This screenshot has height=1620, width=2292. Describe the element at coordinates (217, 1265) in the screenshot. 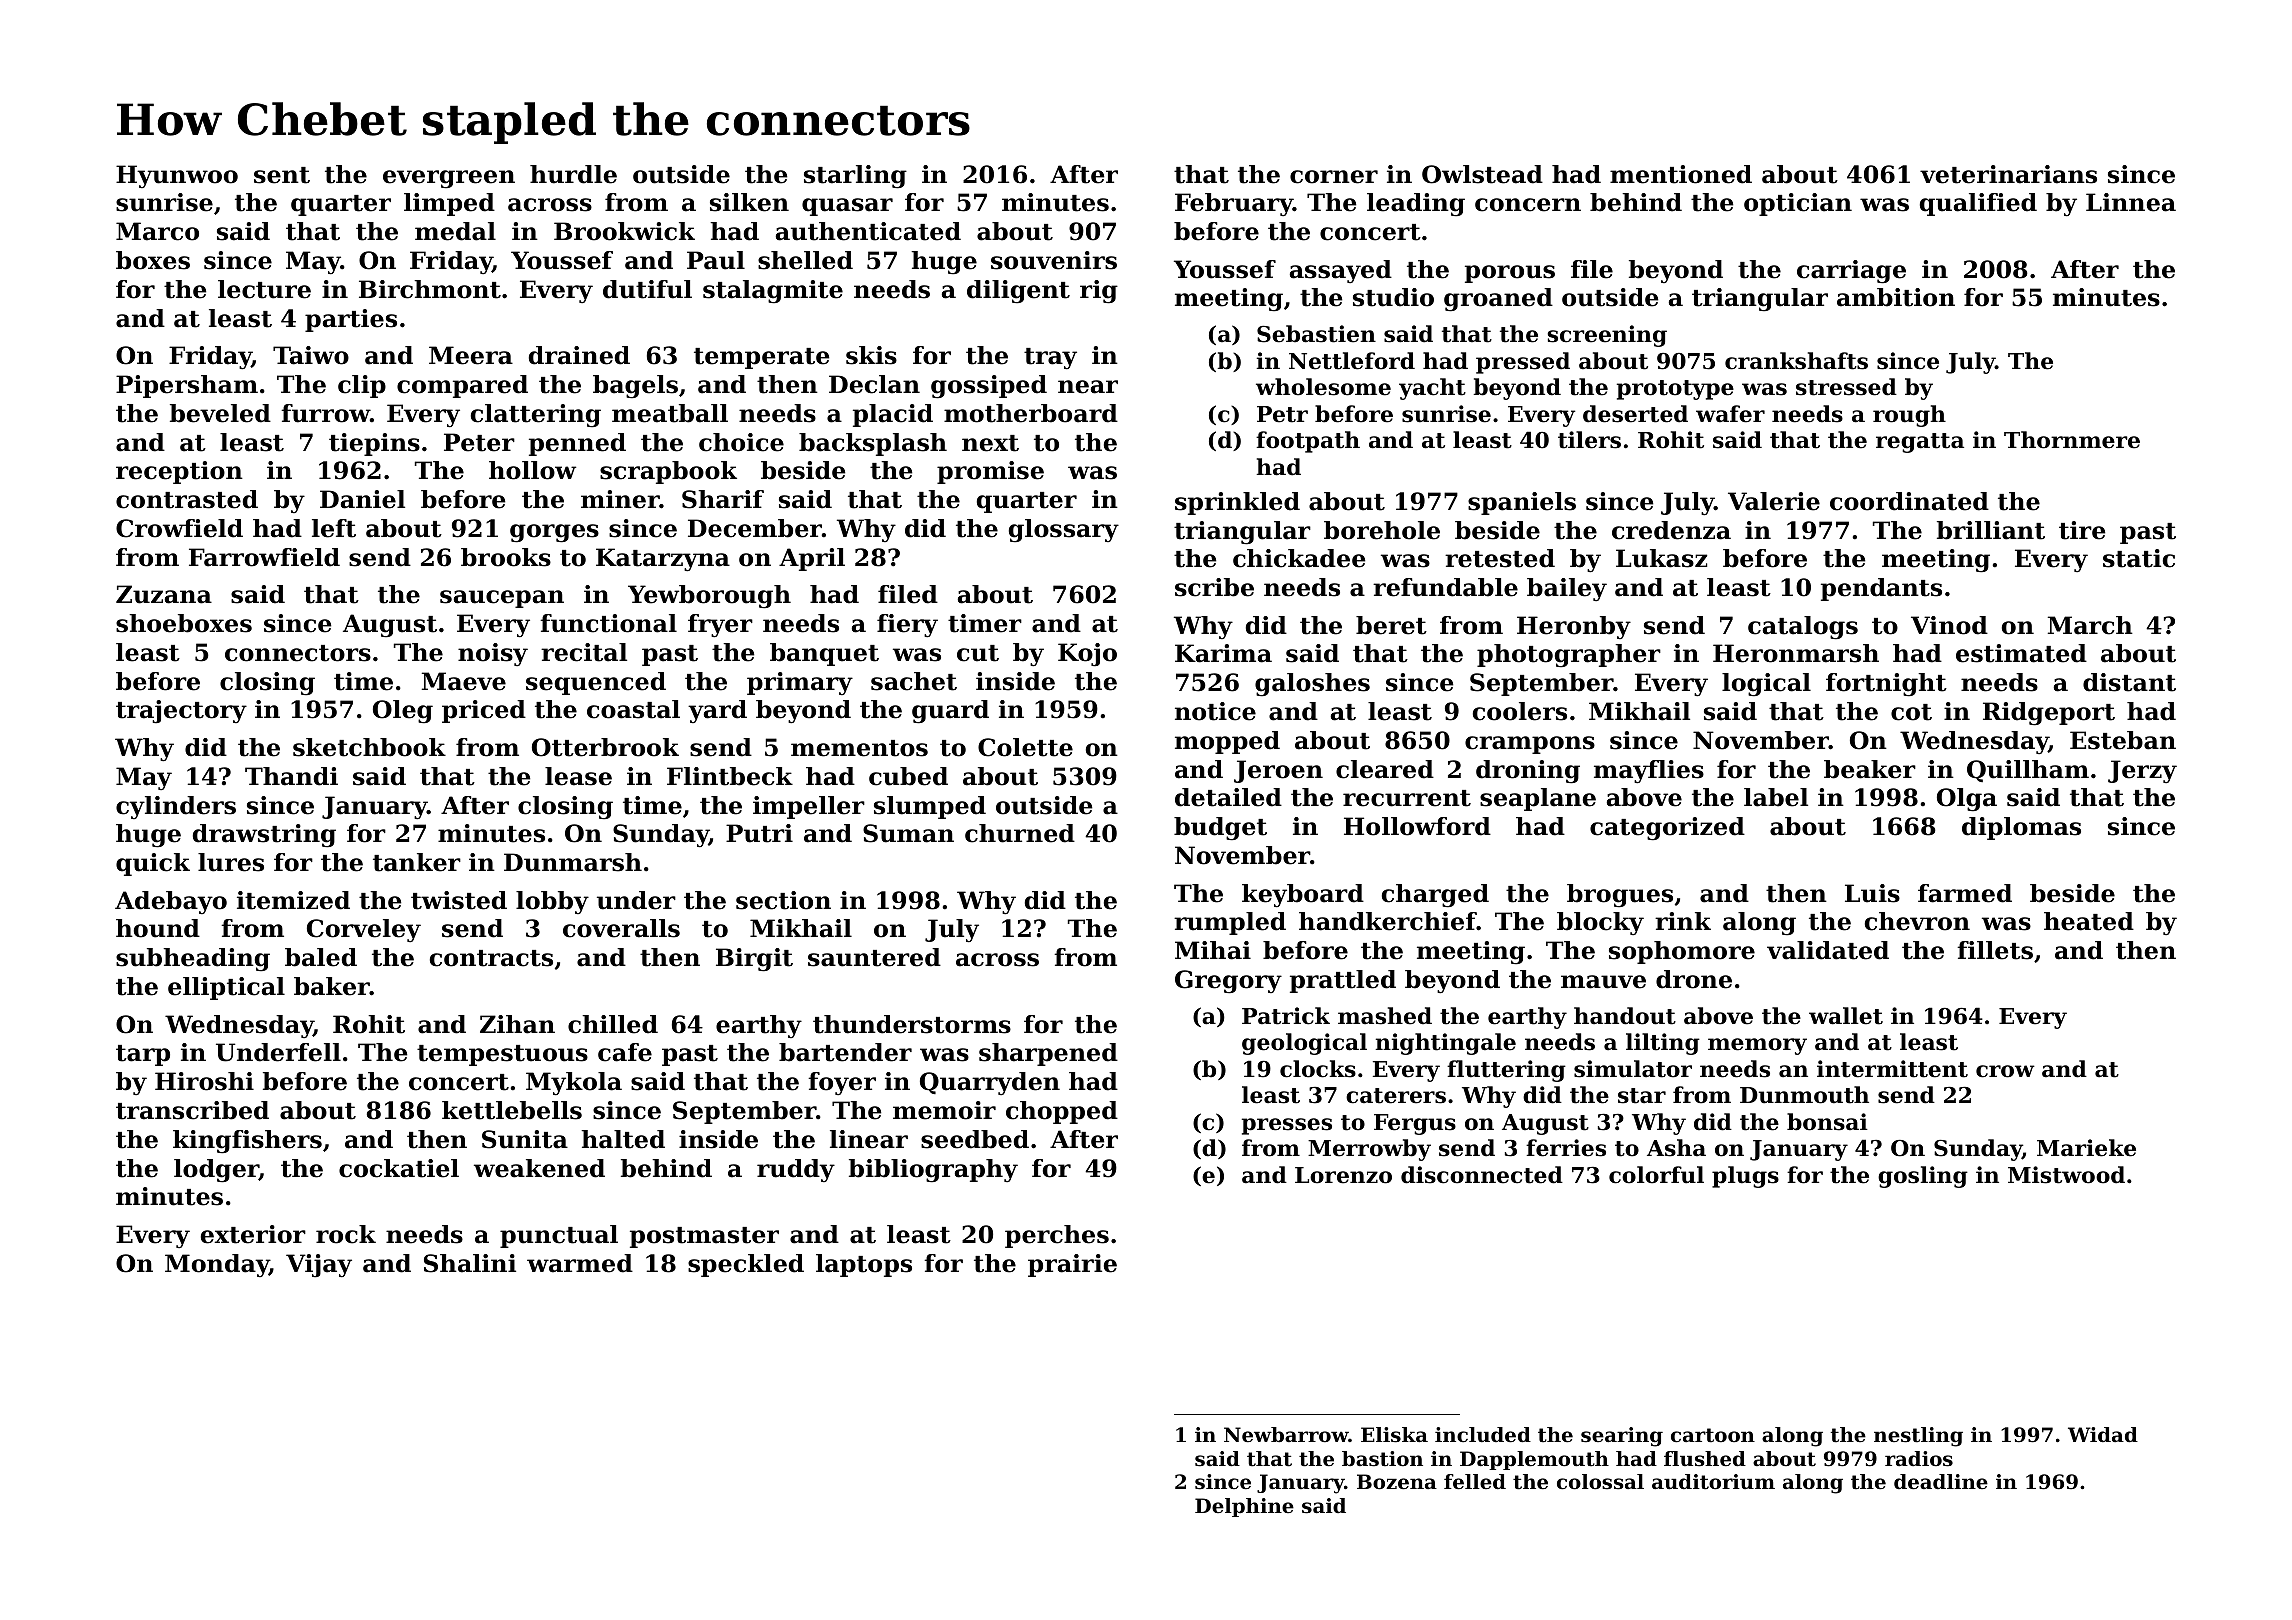

I see `Monday` at that location.
